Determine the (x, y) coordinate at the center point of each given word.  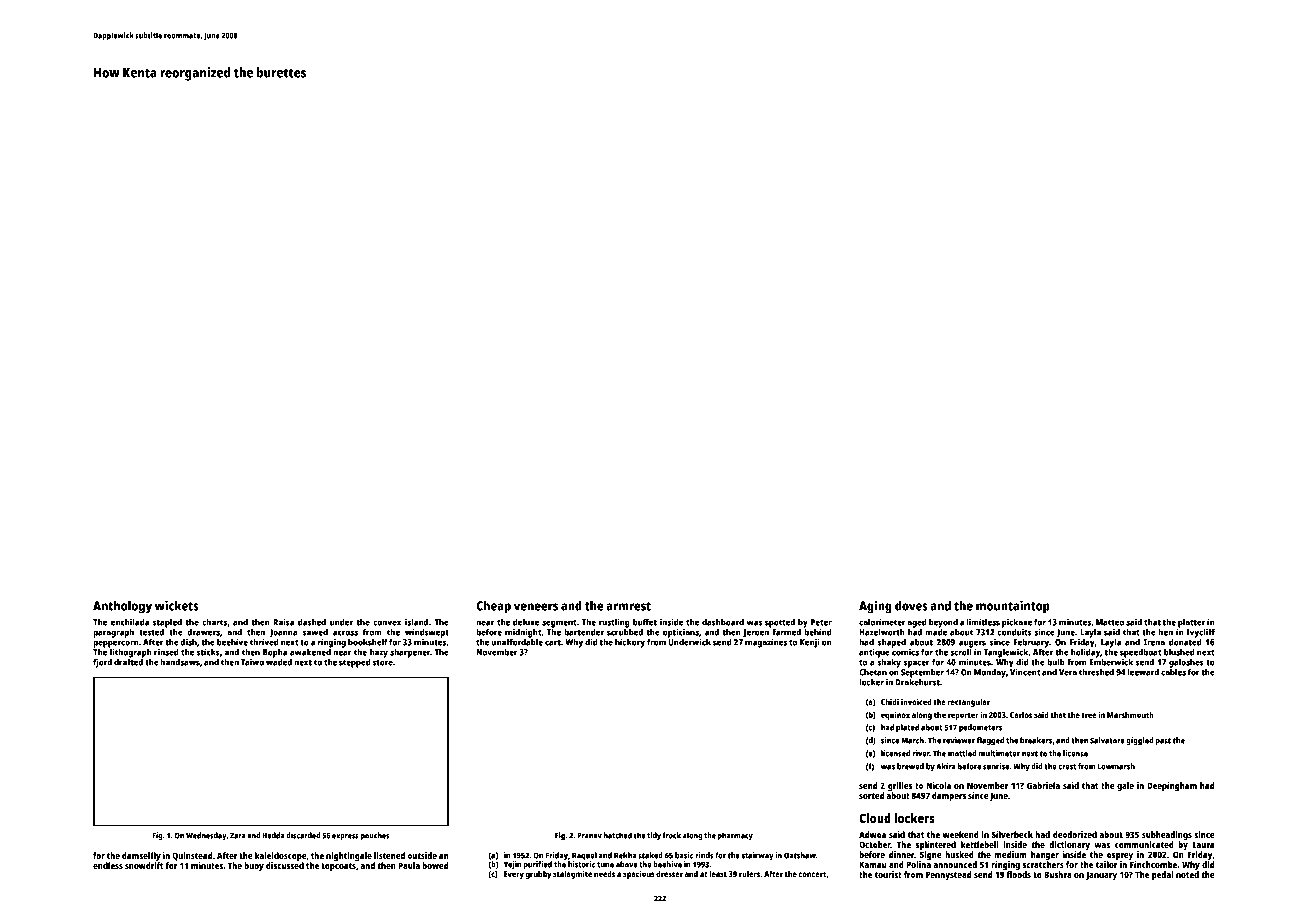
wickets (177, 605)
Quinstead (192, 856)
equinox (895, 715)
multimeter (999, 753)
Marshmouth (1130, 715)
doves (911, 605)
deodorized (1075, 834)
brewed (910, 766)
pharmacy (735, 836)
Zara (238, 836)
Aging (875, 607)
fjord (102, 663)
